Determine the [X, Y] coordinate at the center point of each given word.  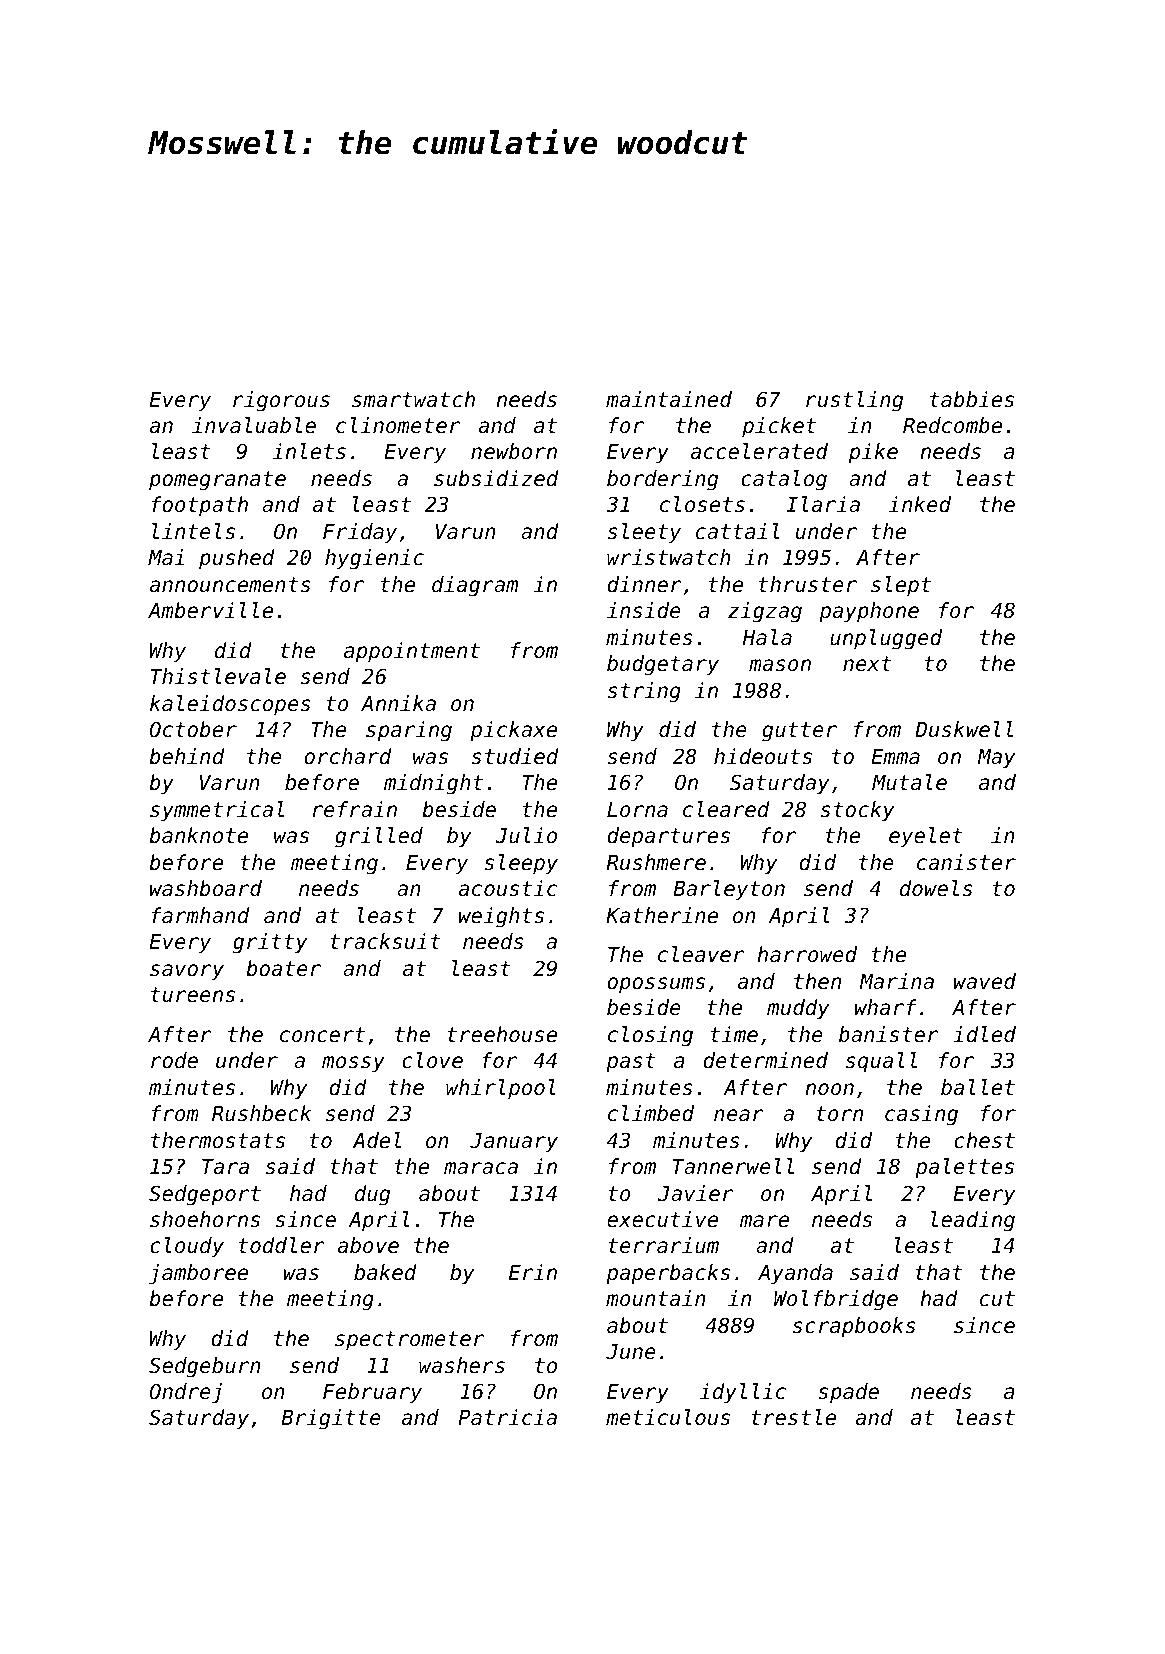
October [193, 729]
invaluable [254, 425]
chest [984, 1140]
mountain [656, 1298]
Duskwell [964, 729]
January [514, 1143]
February [372, 1393]
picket [779, 427]
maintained [669, 399]
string [644, 692]
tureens [193, 995]
